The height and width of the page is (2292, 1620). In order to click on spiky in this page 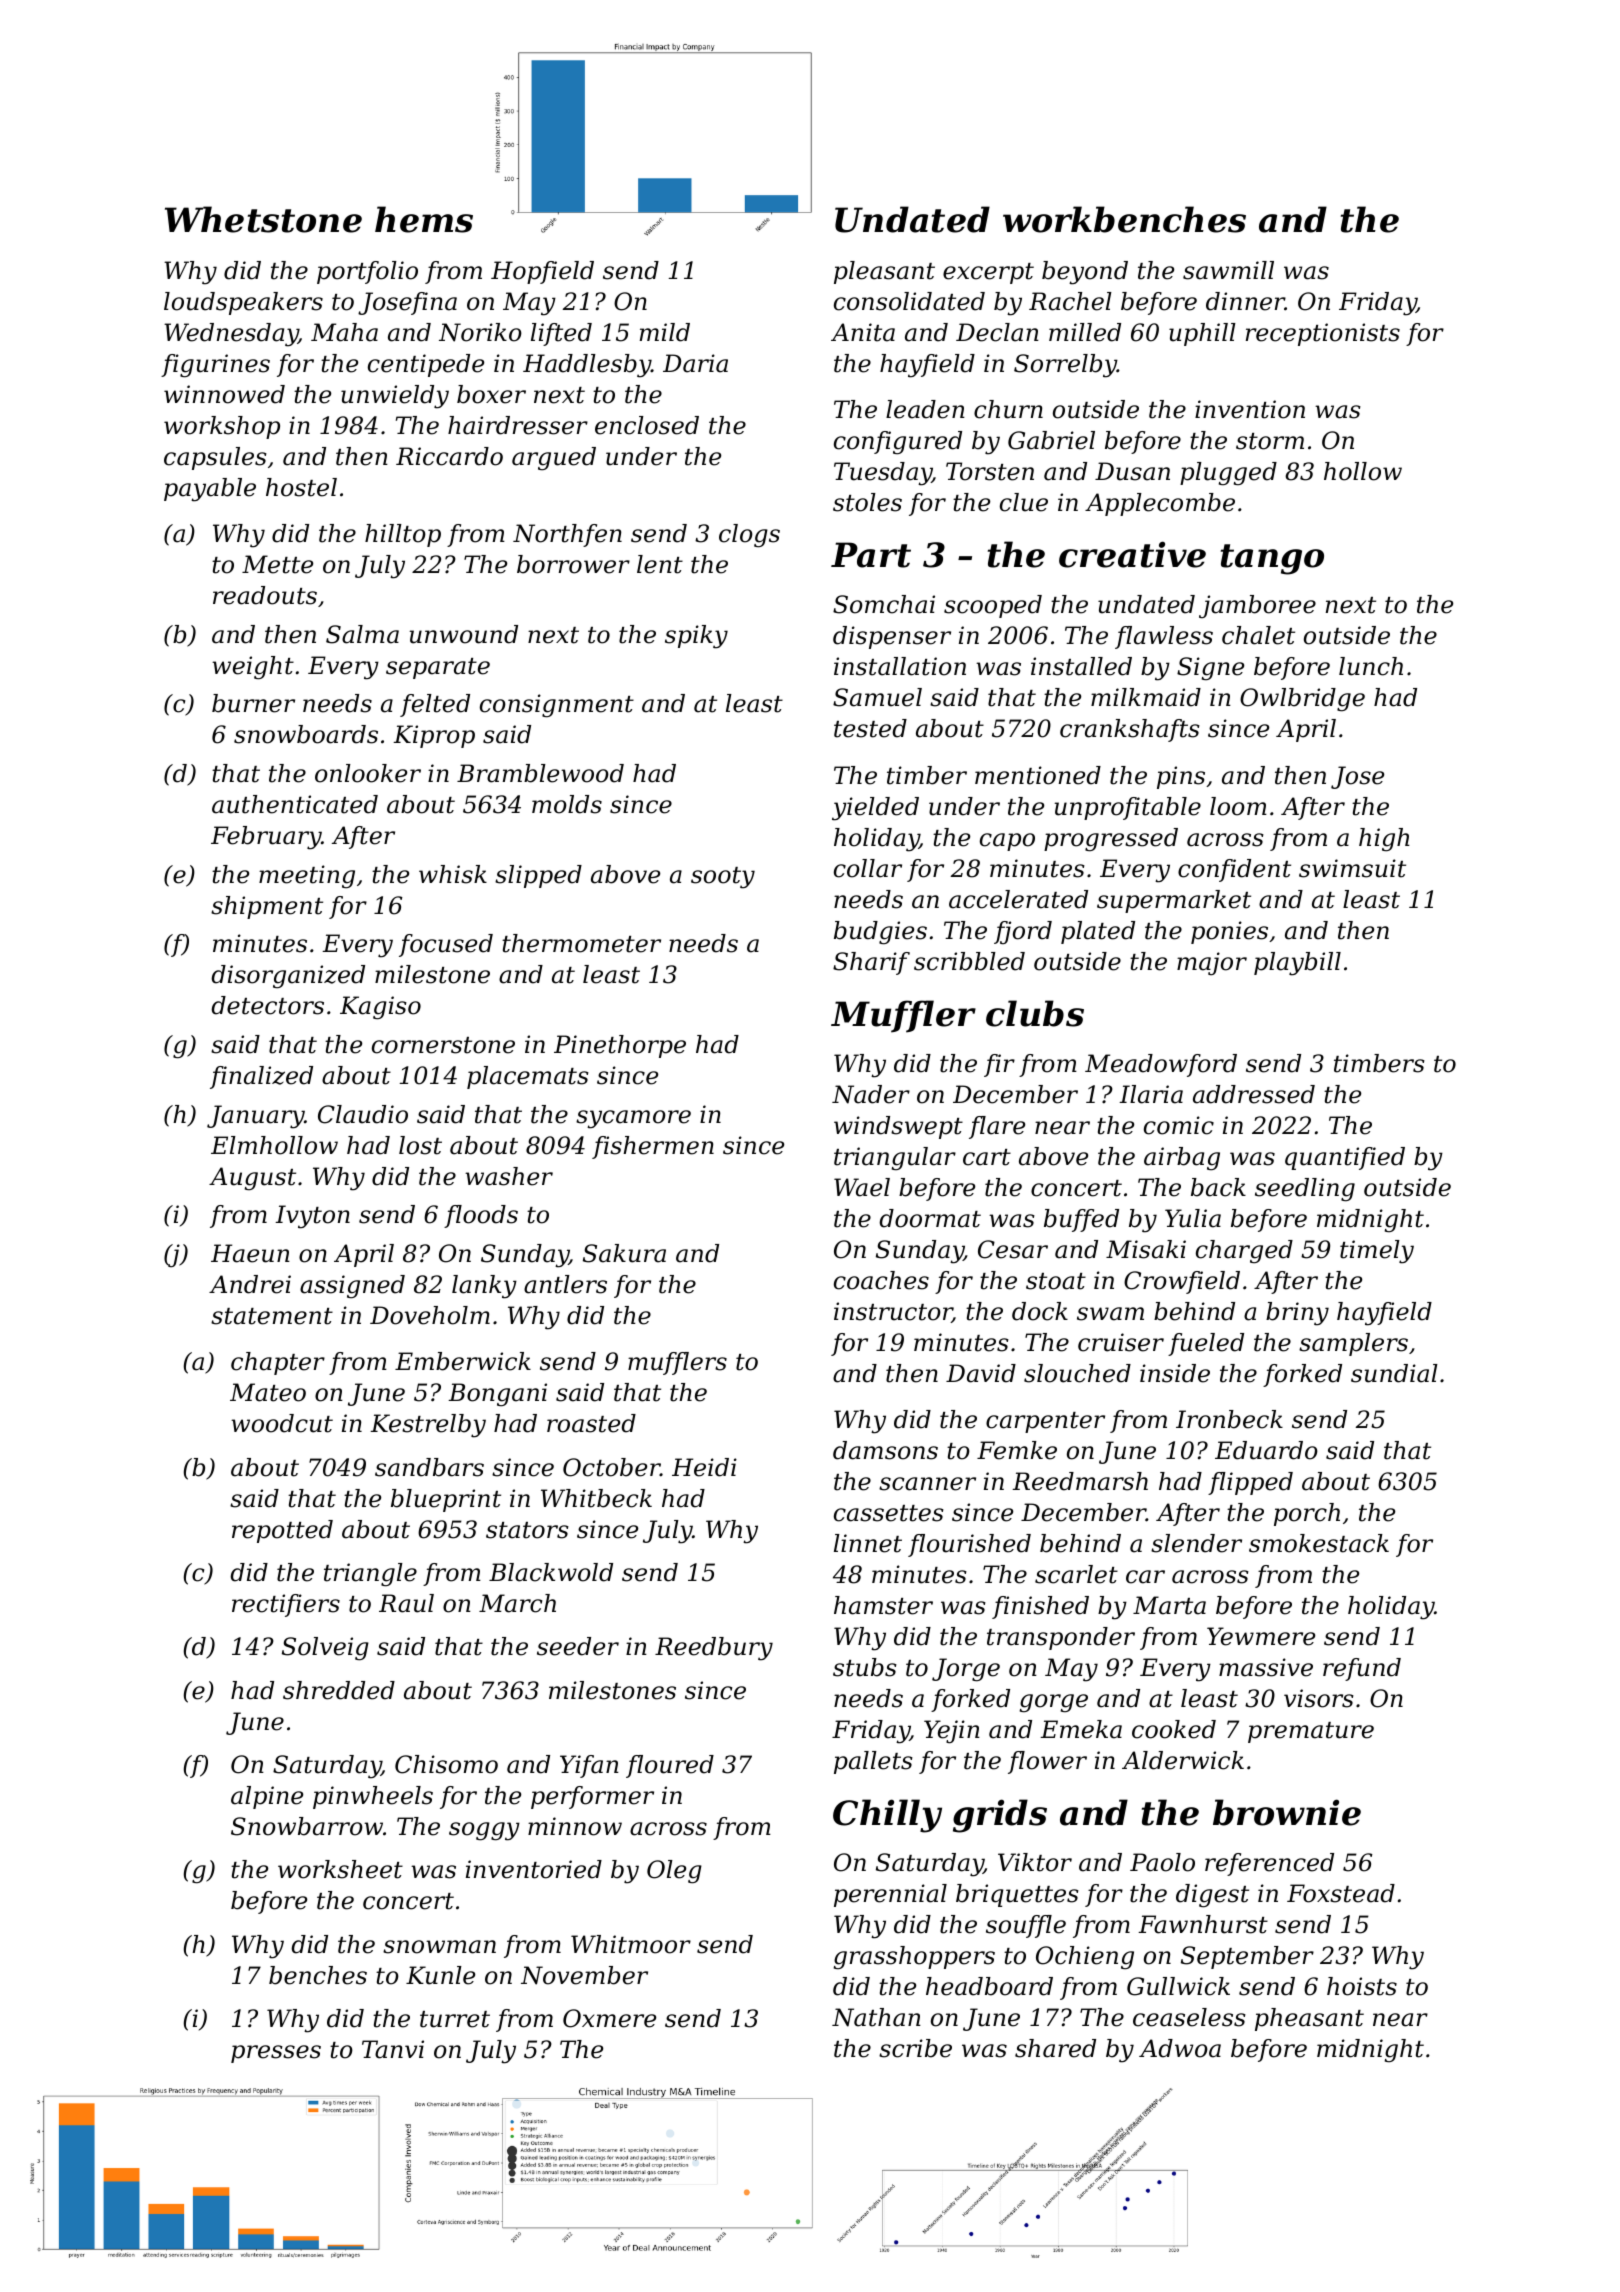, I will do `click(696, 637)`.
